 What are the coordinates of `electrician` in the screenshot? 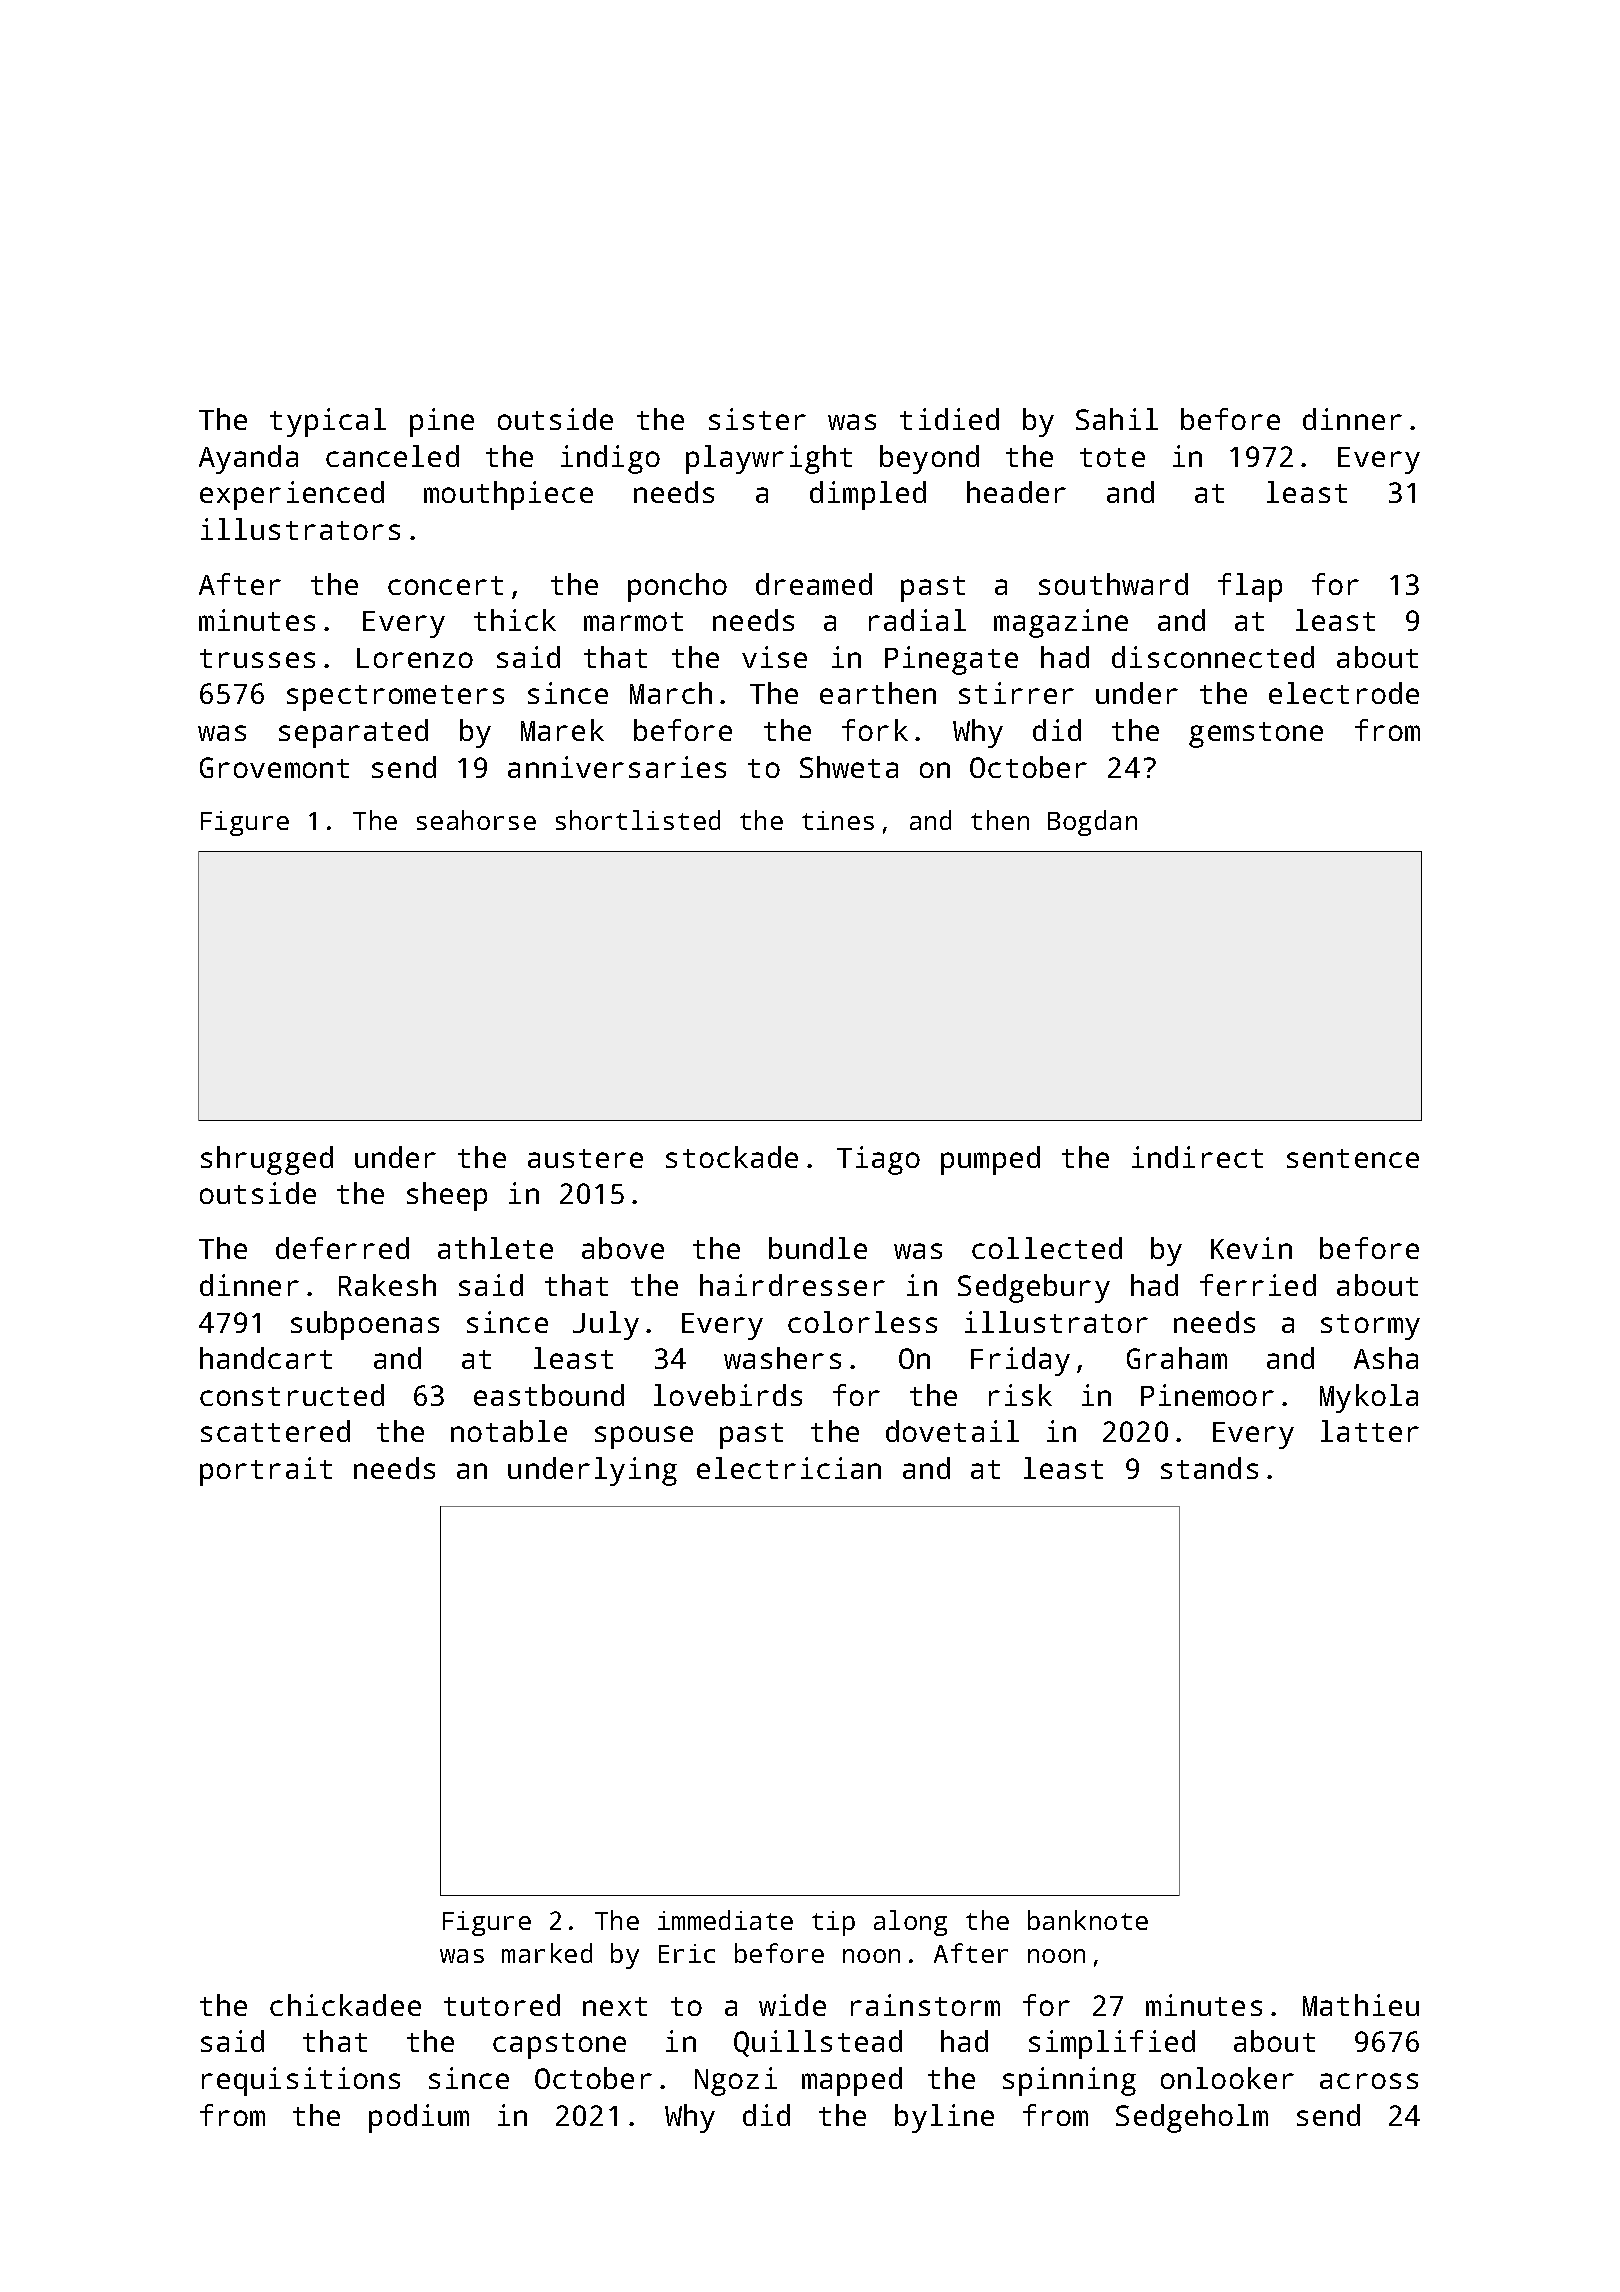 It's located at (789, 1468).
